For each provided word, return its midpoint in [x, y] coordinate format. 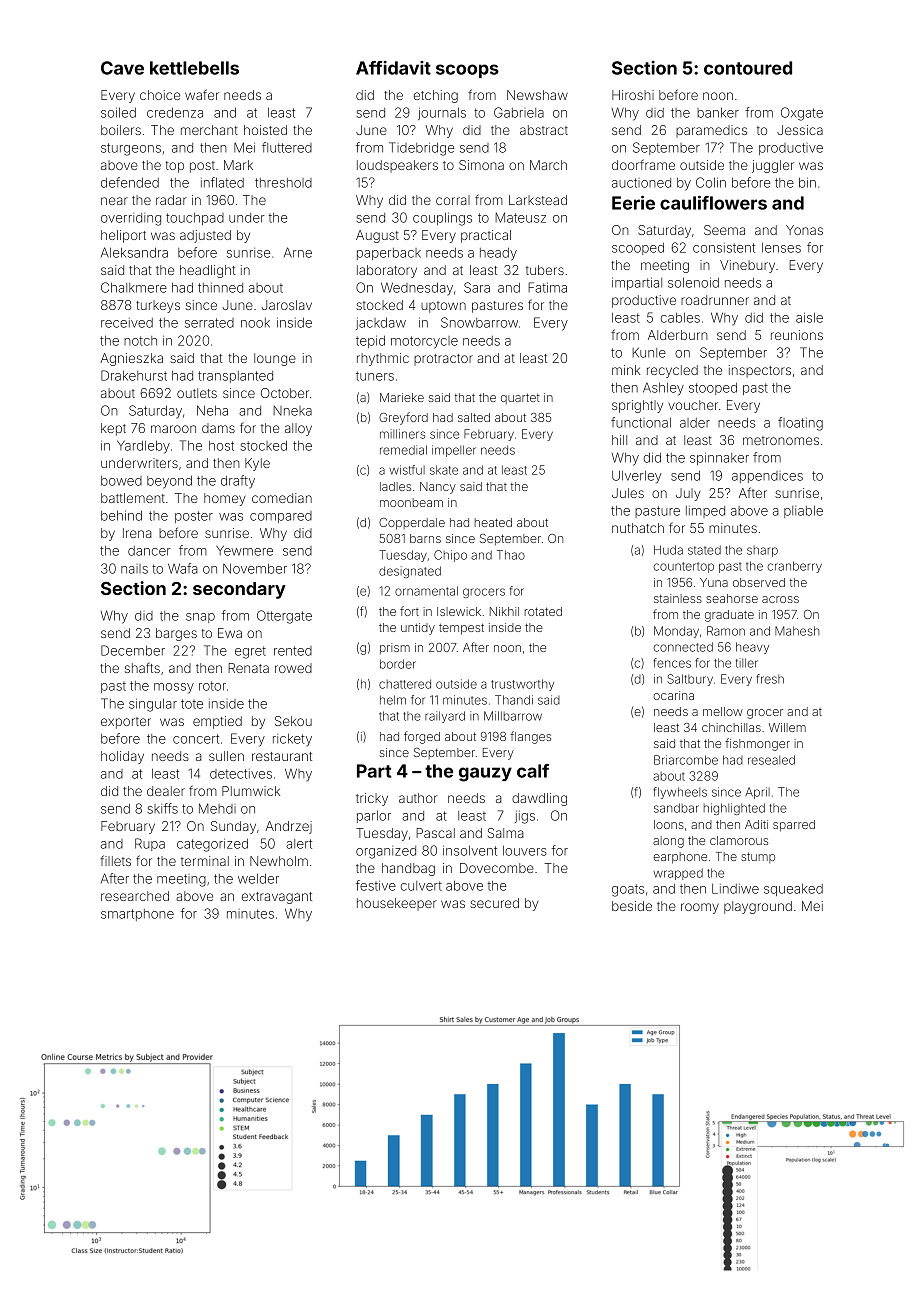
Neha [212, 410]
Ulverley [636, 477]
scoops [467, 71]
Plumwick [251, 791]
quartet [520, 399]
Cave [122, 68]
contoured [748, 68]
